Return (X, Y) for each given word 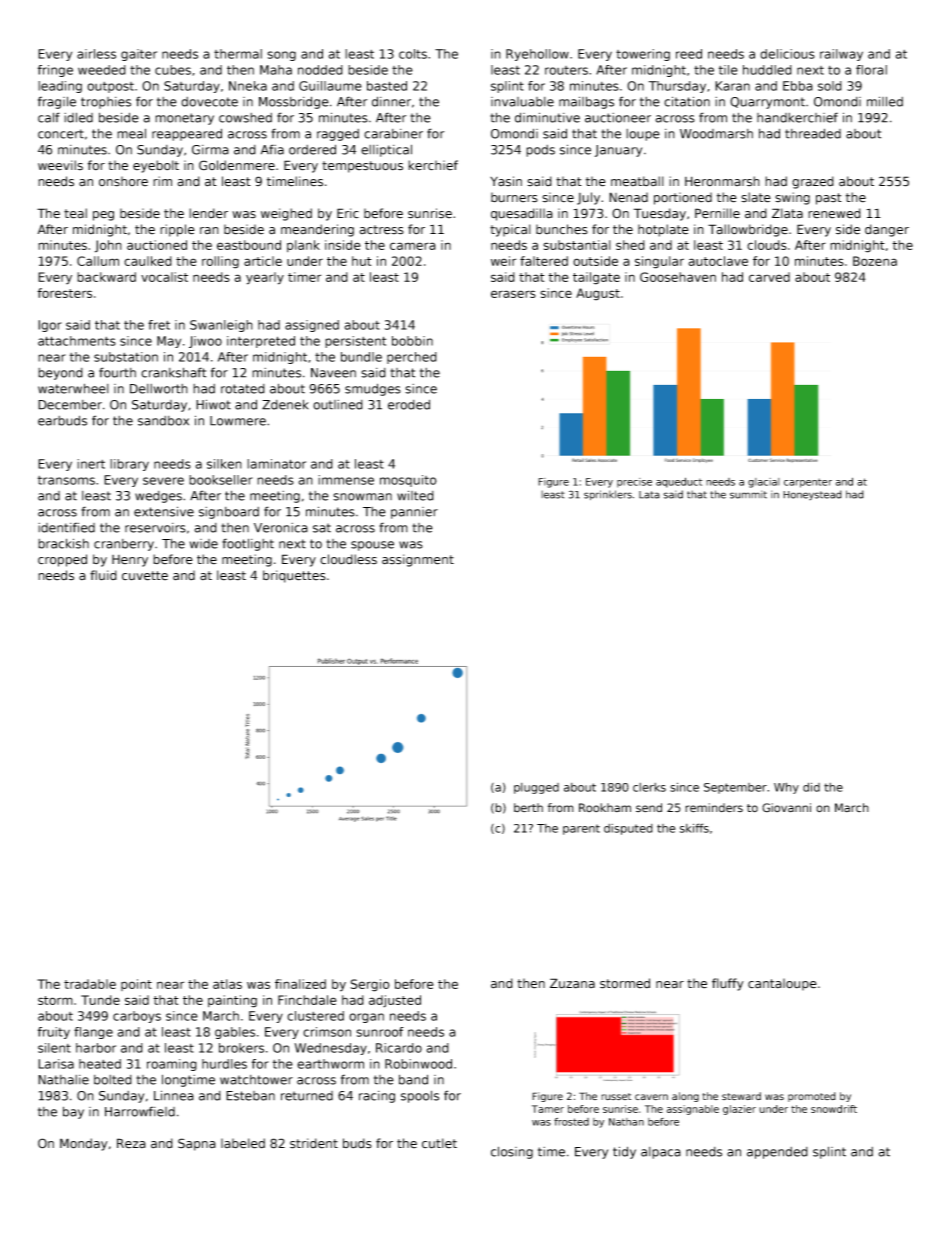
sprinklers (608, 495)
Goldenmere (237, 165)
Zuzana (572, 983)
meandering (317, 230)
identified (66, 527)
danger (887, 230)
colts (413, 54)
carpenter (808, 483)
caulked (148, 261)
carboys (137, 1017)
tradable (90, 984)
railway (841, 55)
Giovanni (786, 808)
